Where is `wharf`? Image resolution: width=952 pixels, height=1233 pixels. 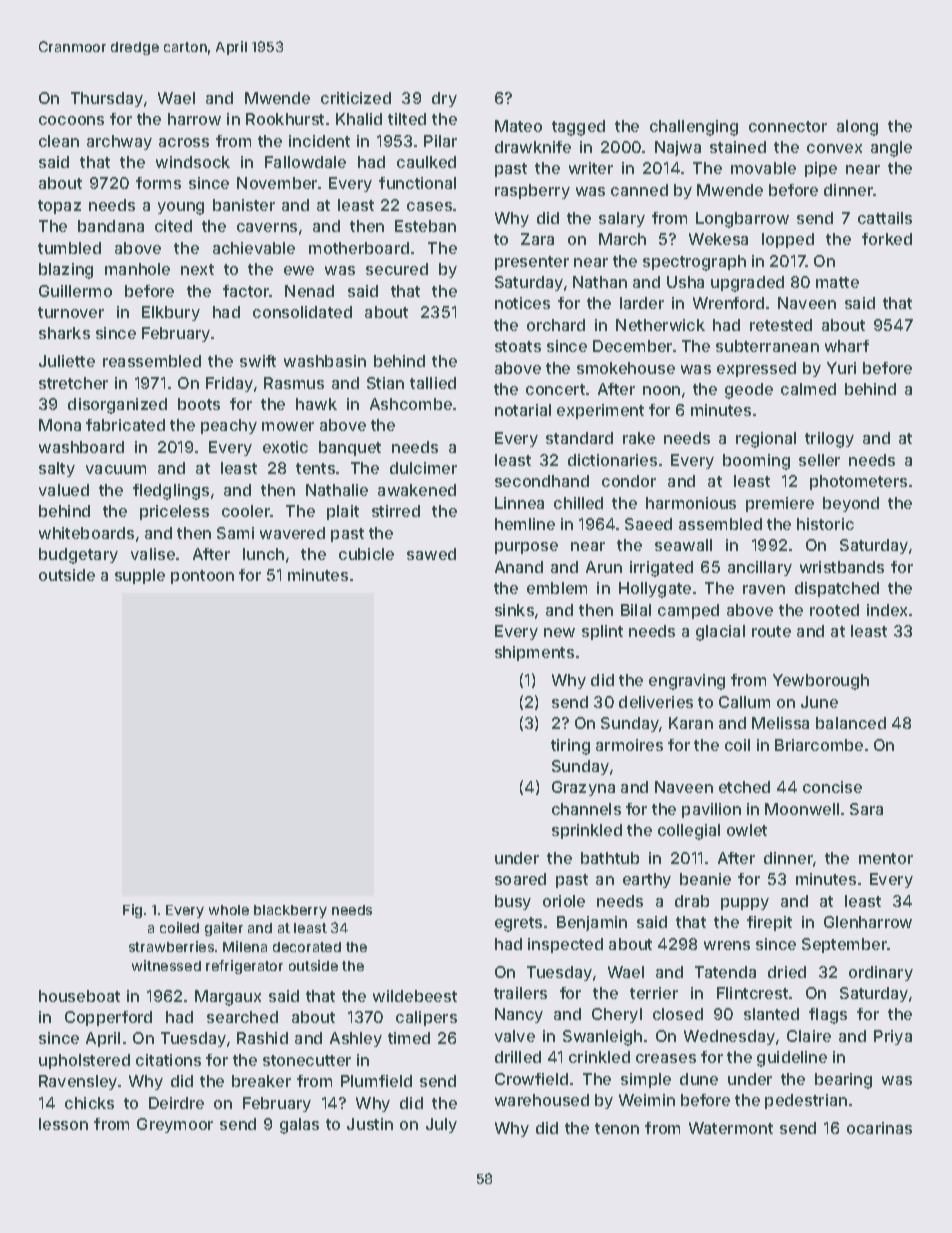
wharf is located at coordinates (847, 346).
